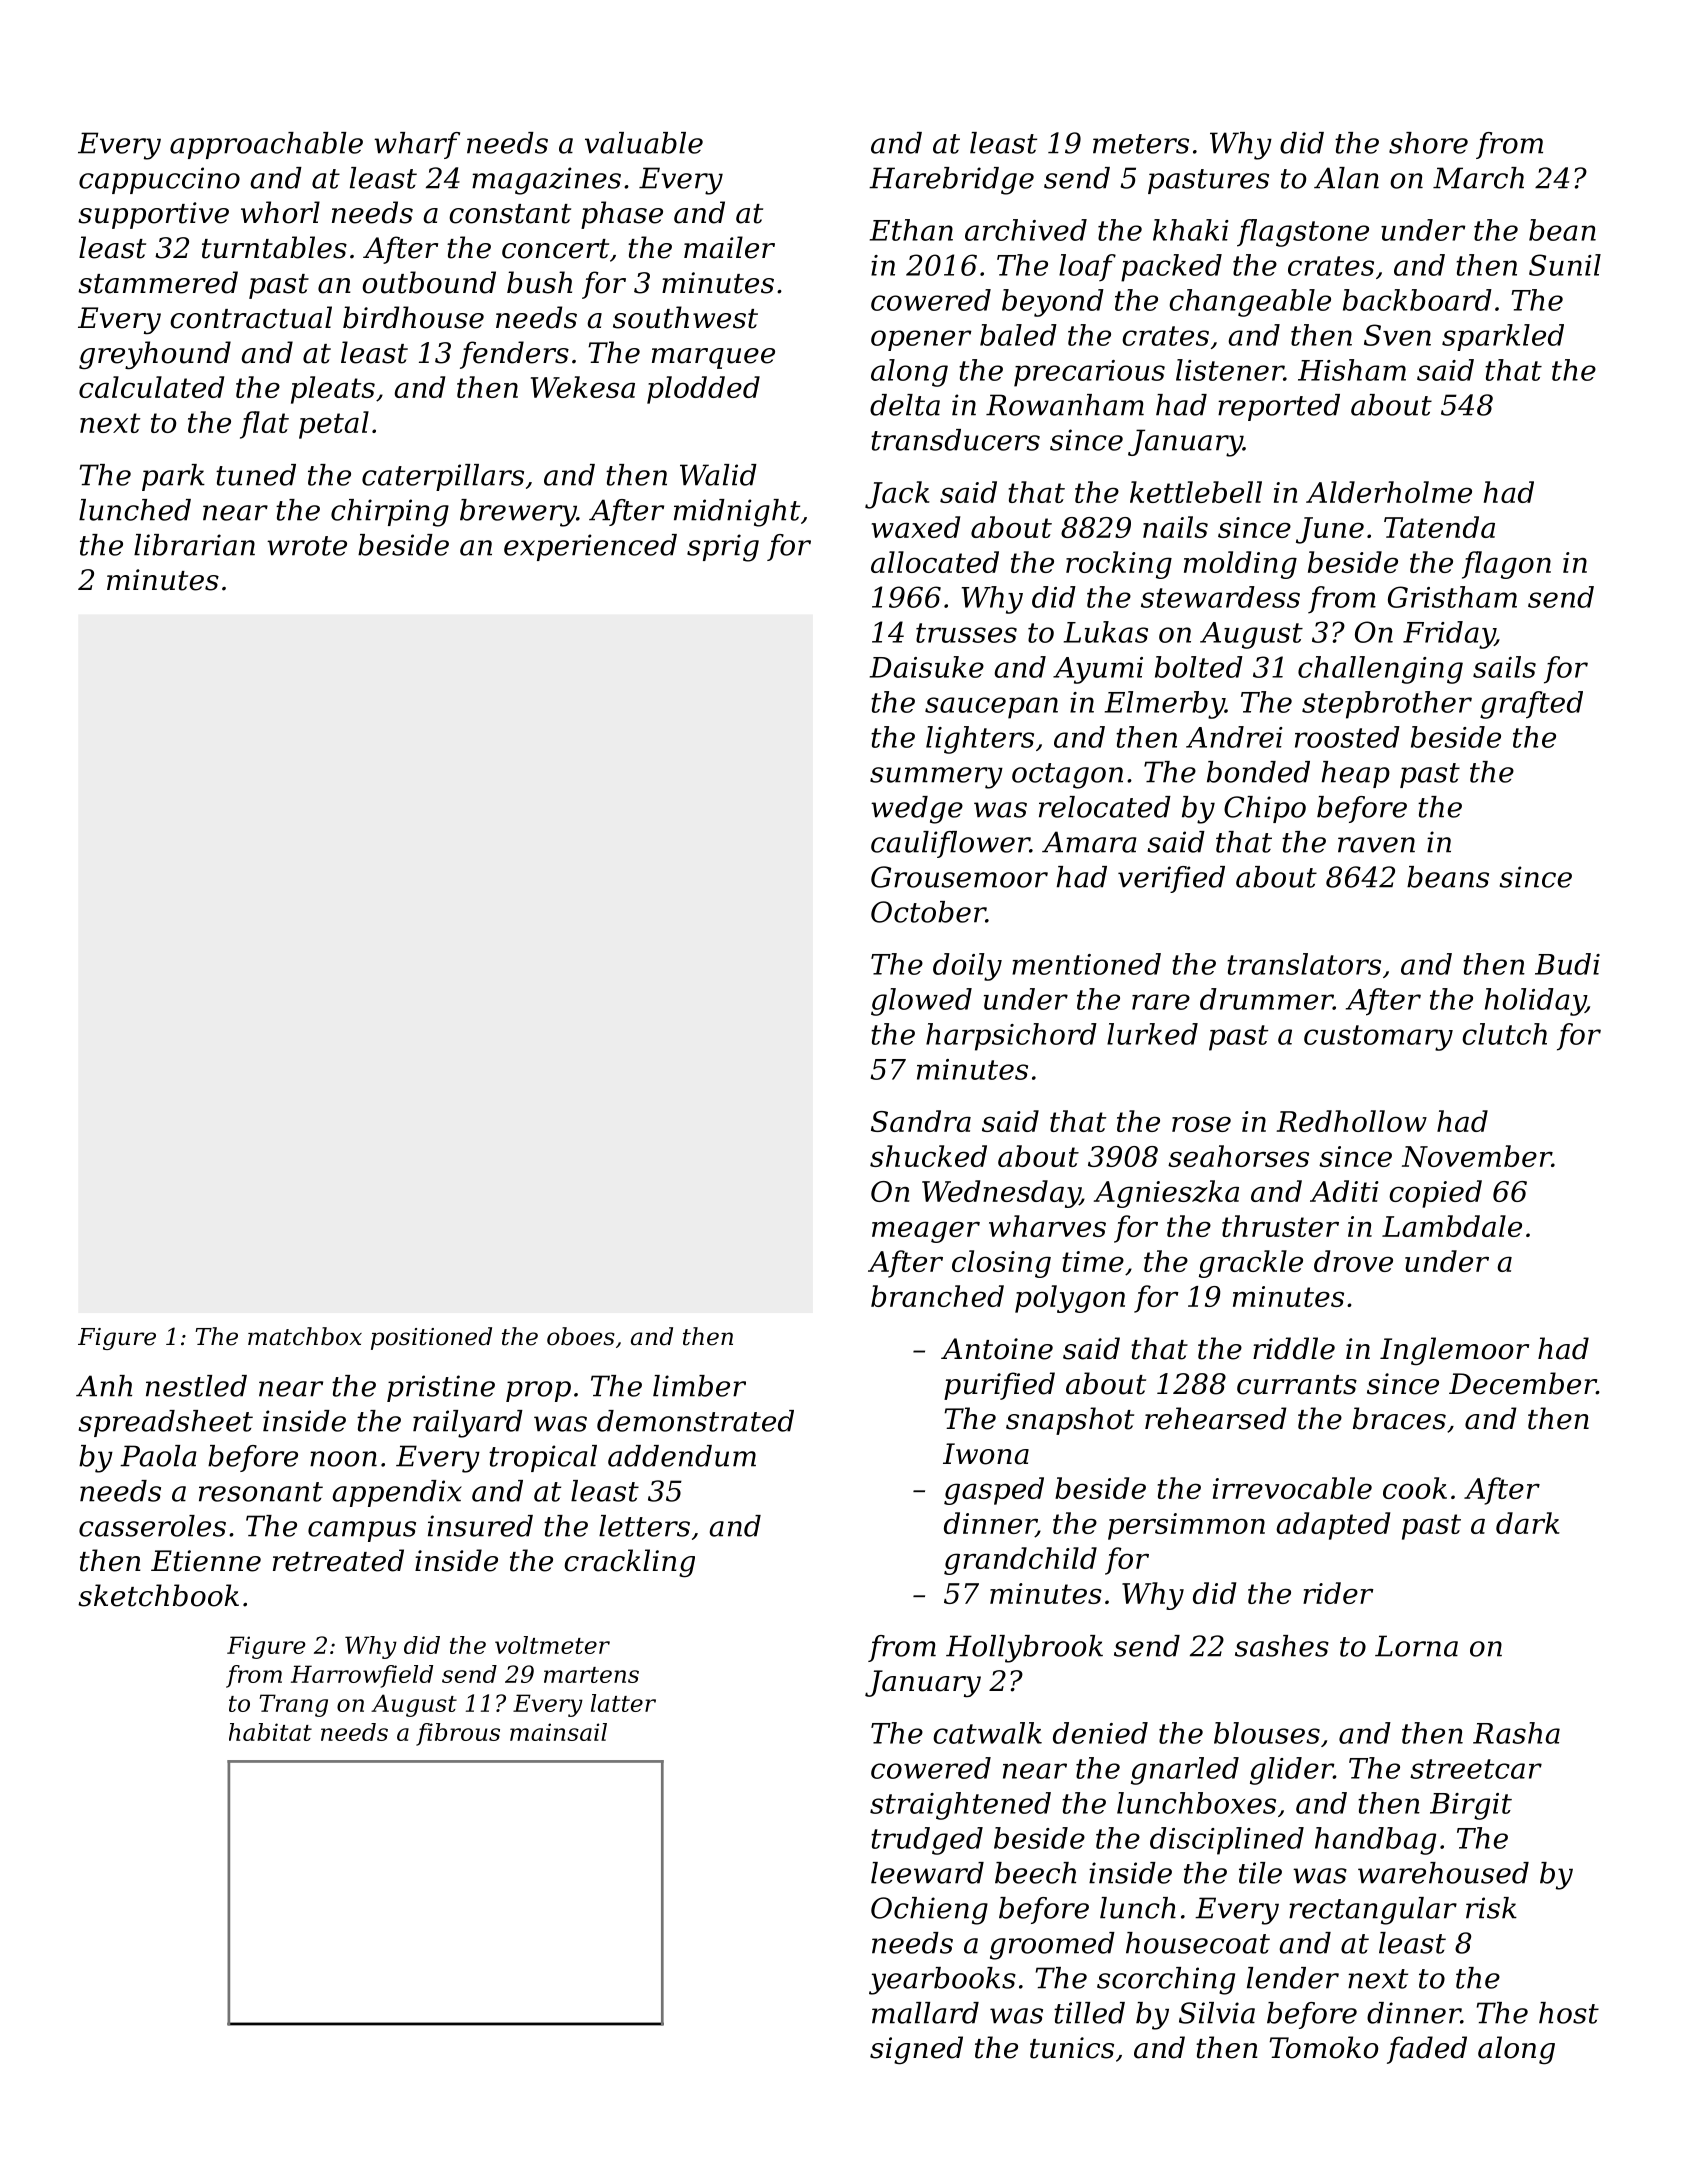 The width and height of the page is (1683, 2178). I want to click on rose, so click(1201, 1124).
